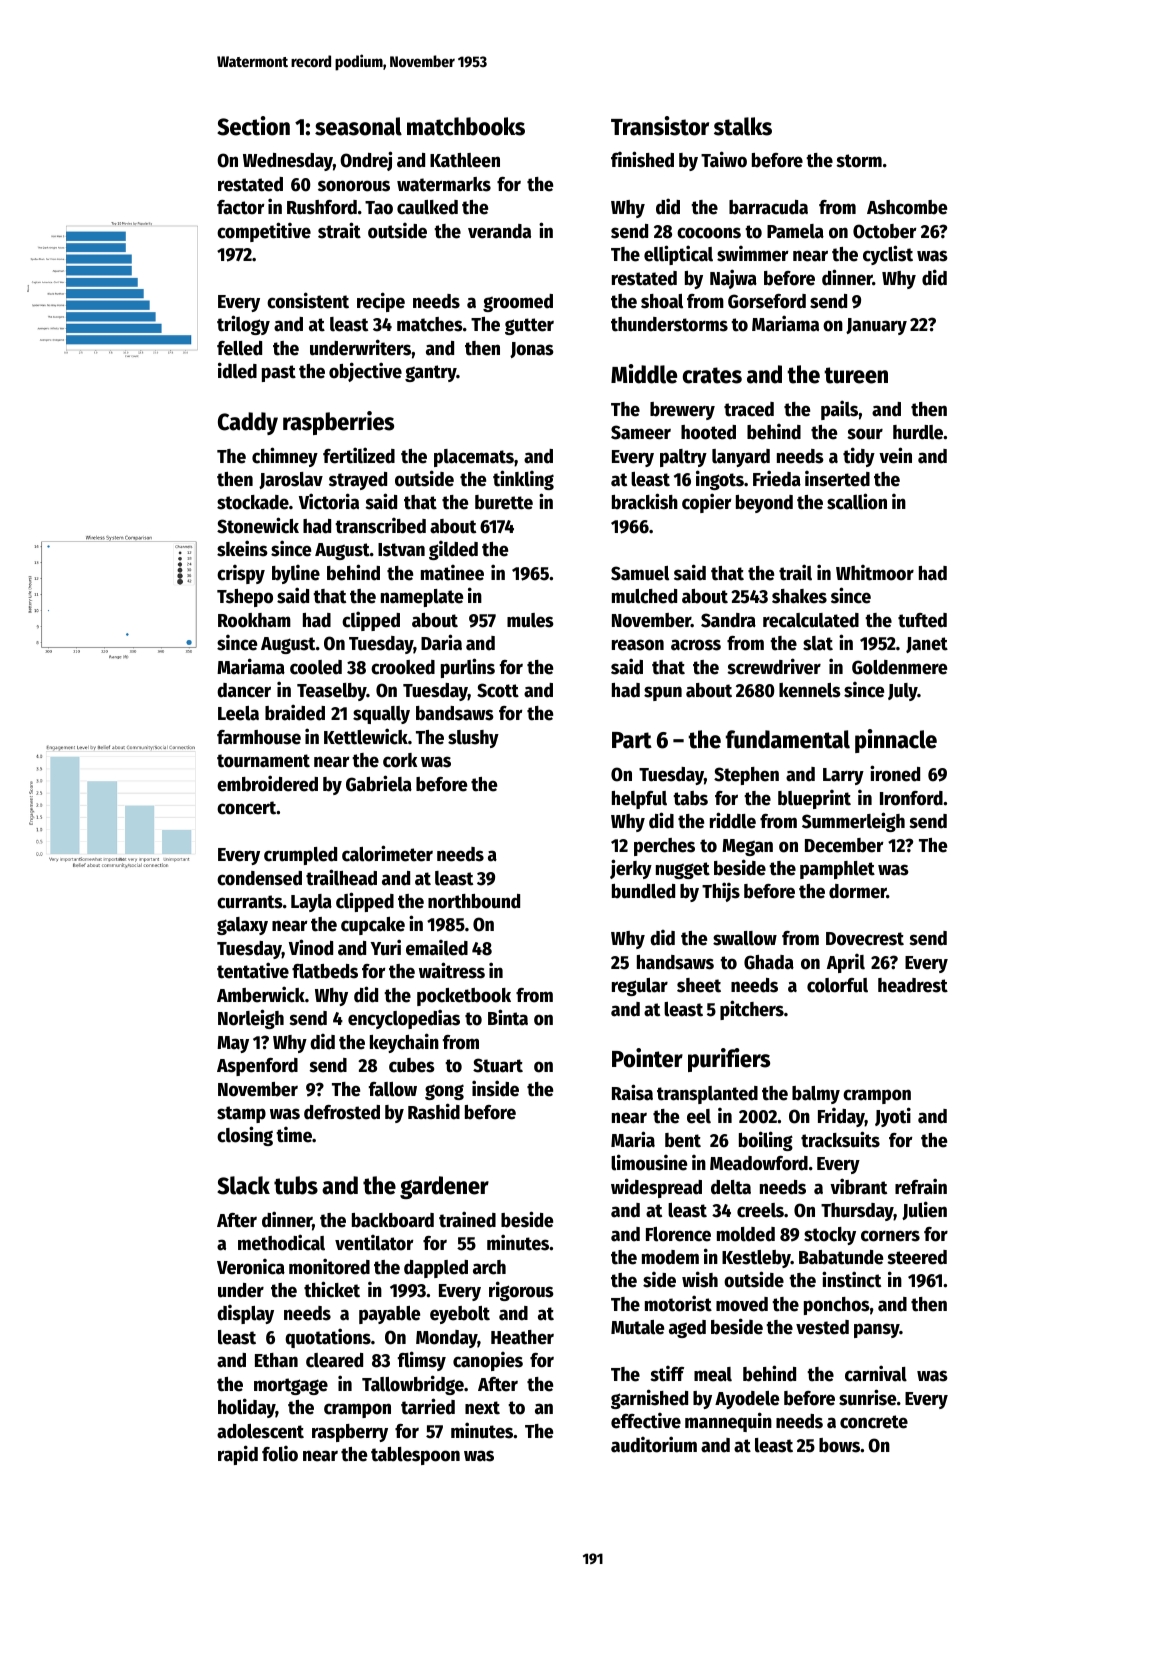 The image size is (1165, 1654). I want to click on pinnacle, so click(896, 741).
